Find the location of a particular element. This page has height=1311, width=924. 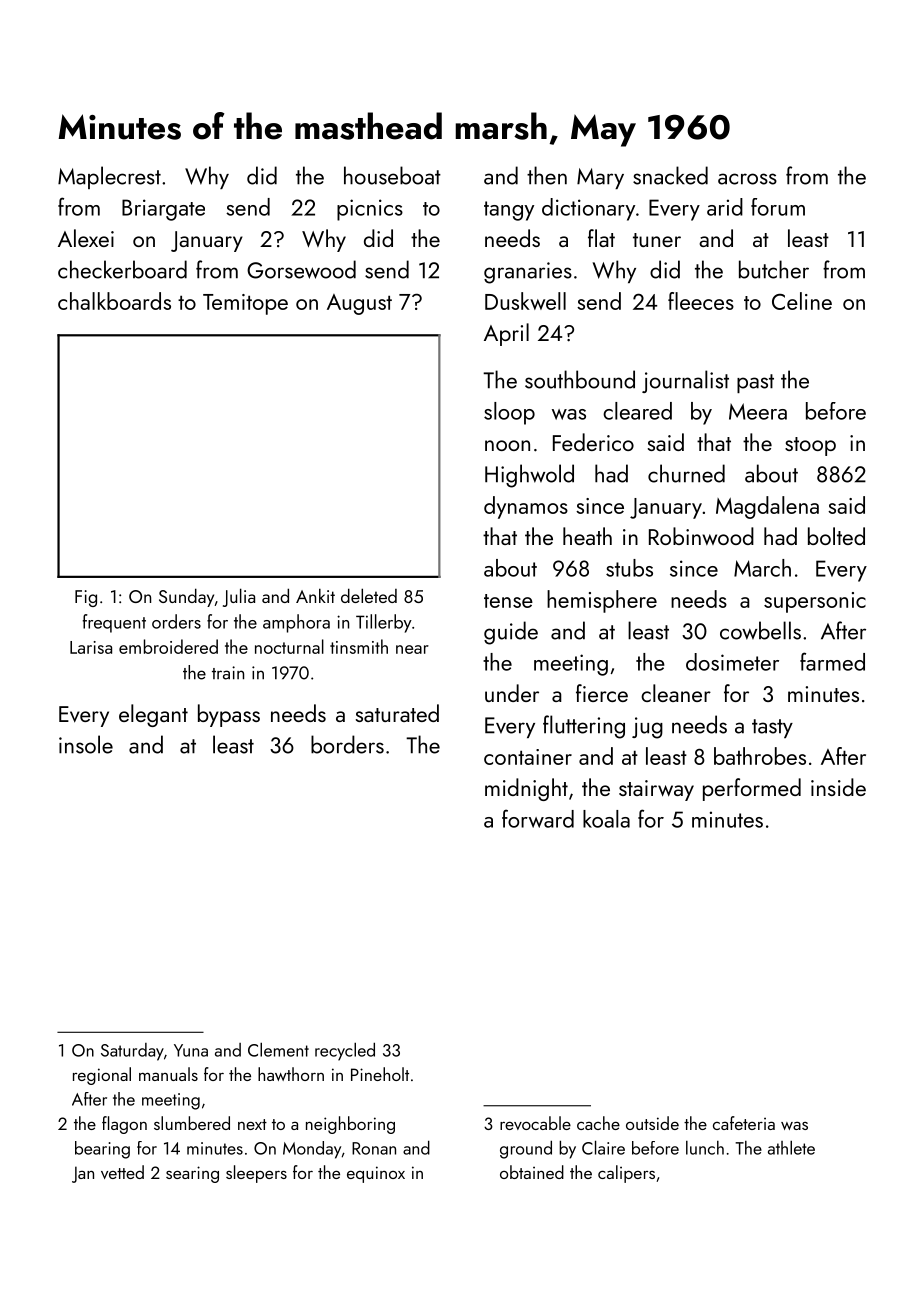

bolted is located at coordinates (836, 536).
